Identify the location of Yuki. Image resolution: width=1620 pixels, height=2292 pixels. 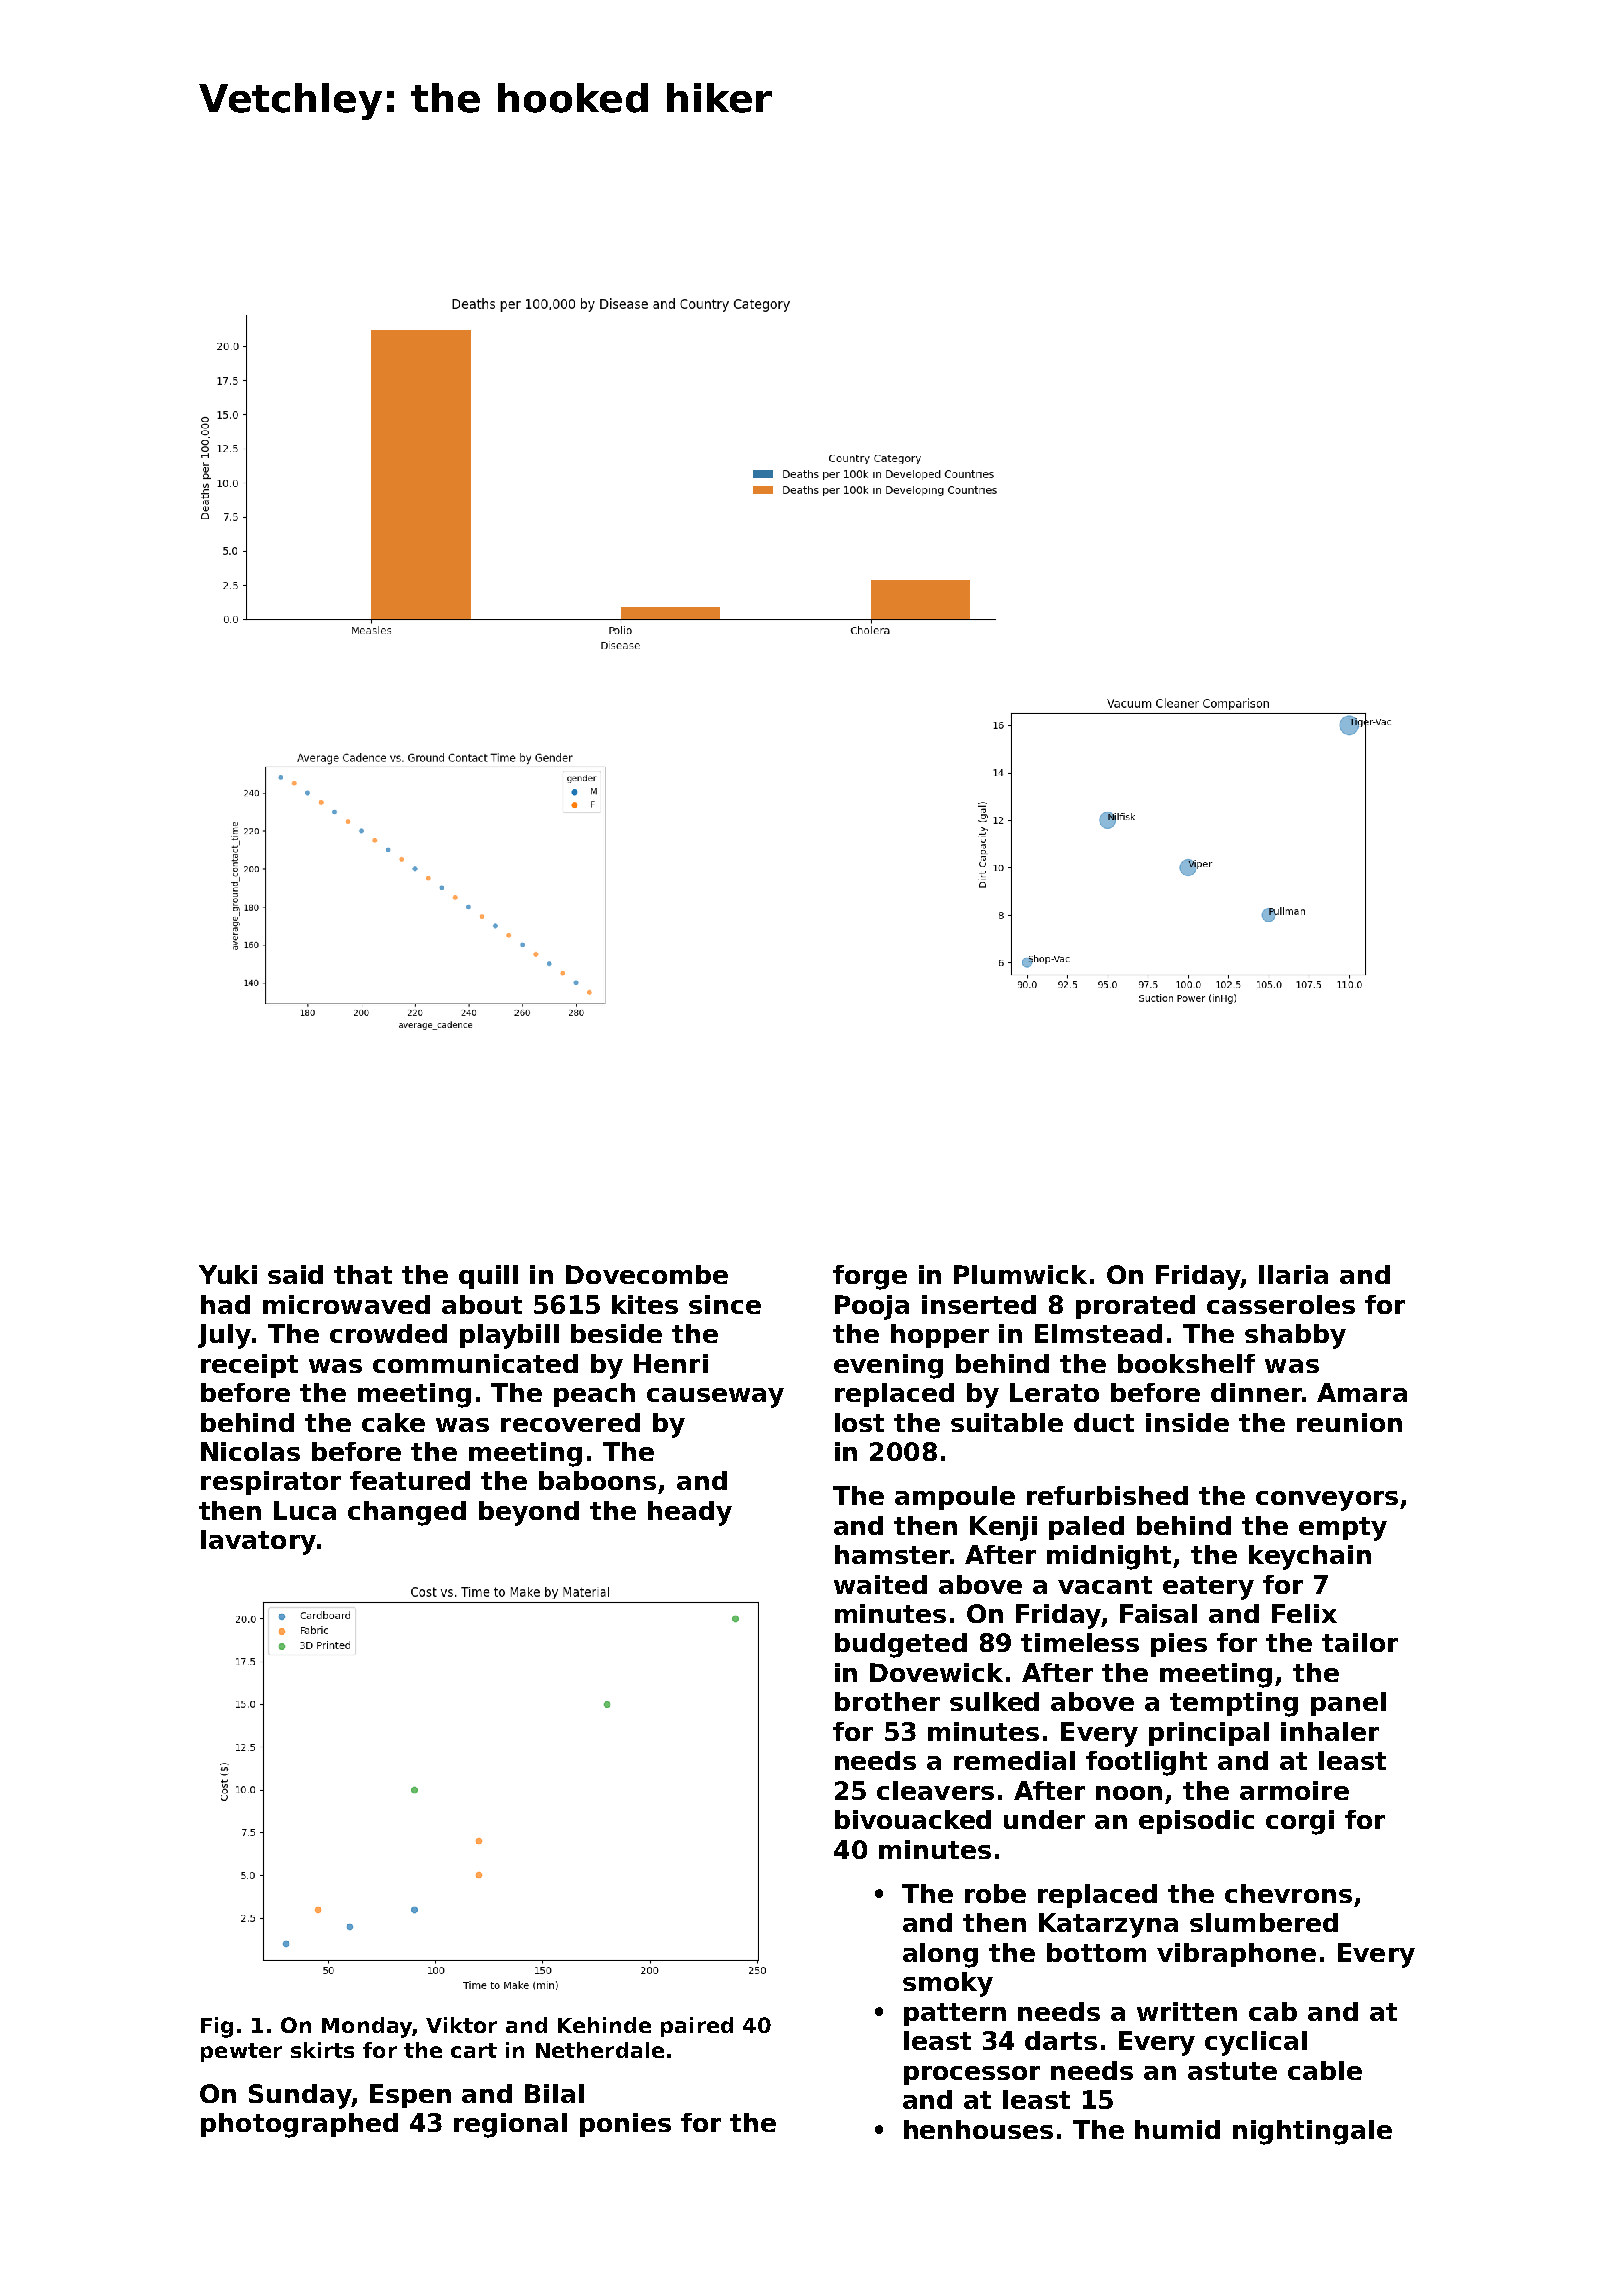
(228, 1274).
